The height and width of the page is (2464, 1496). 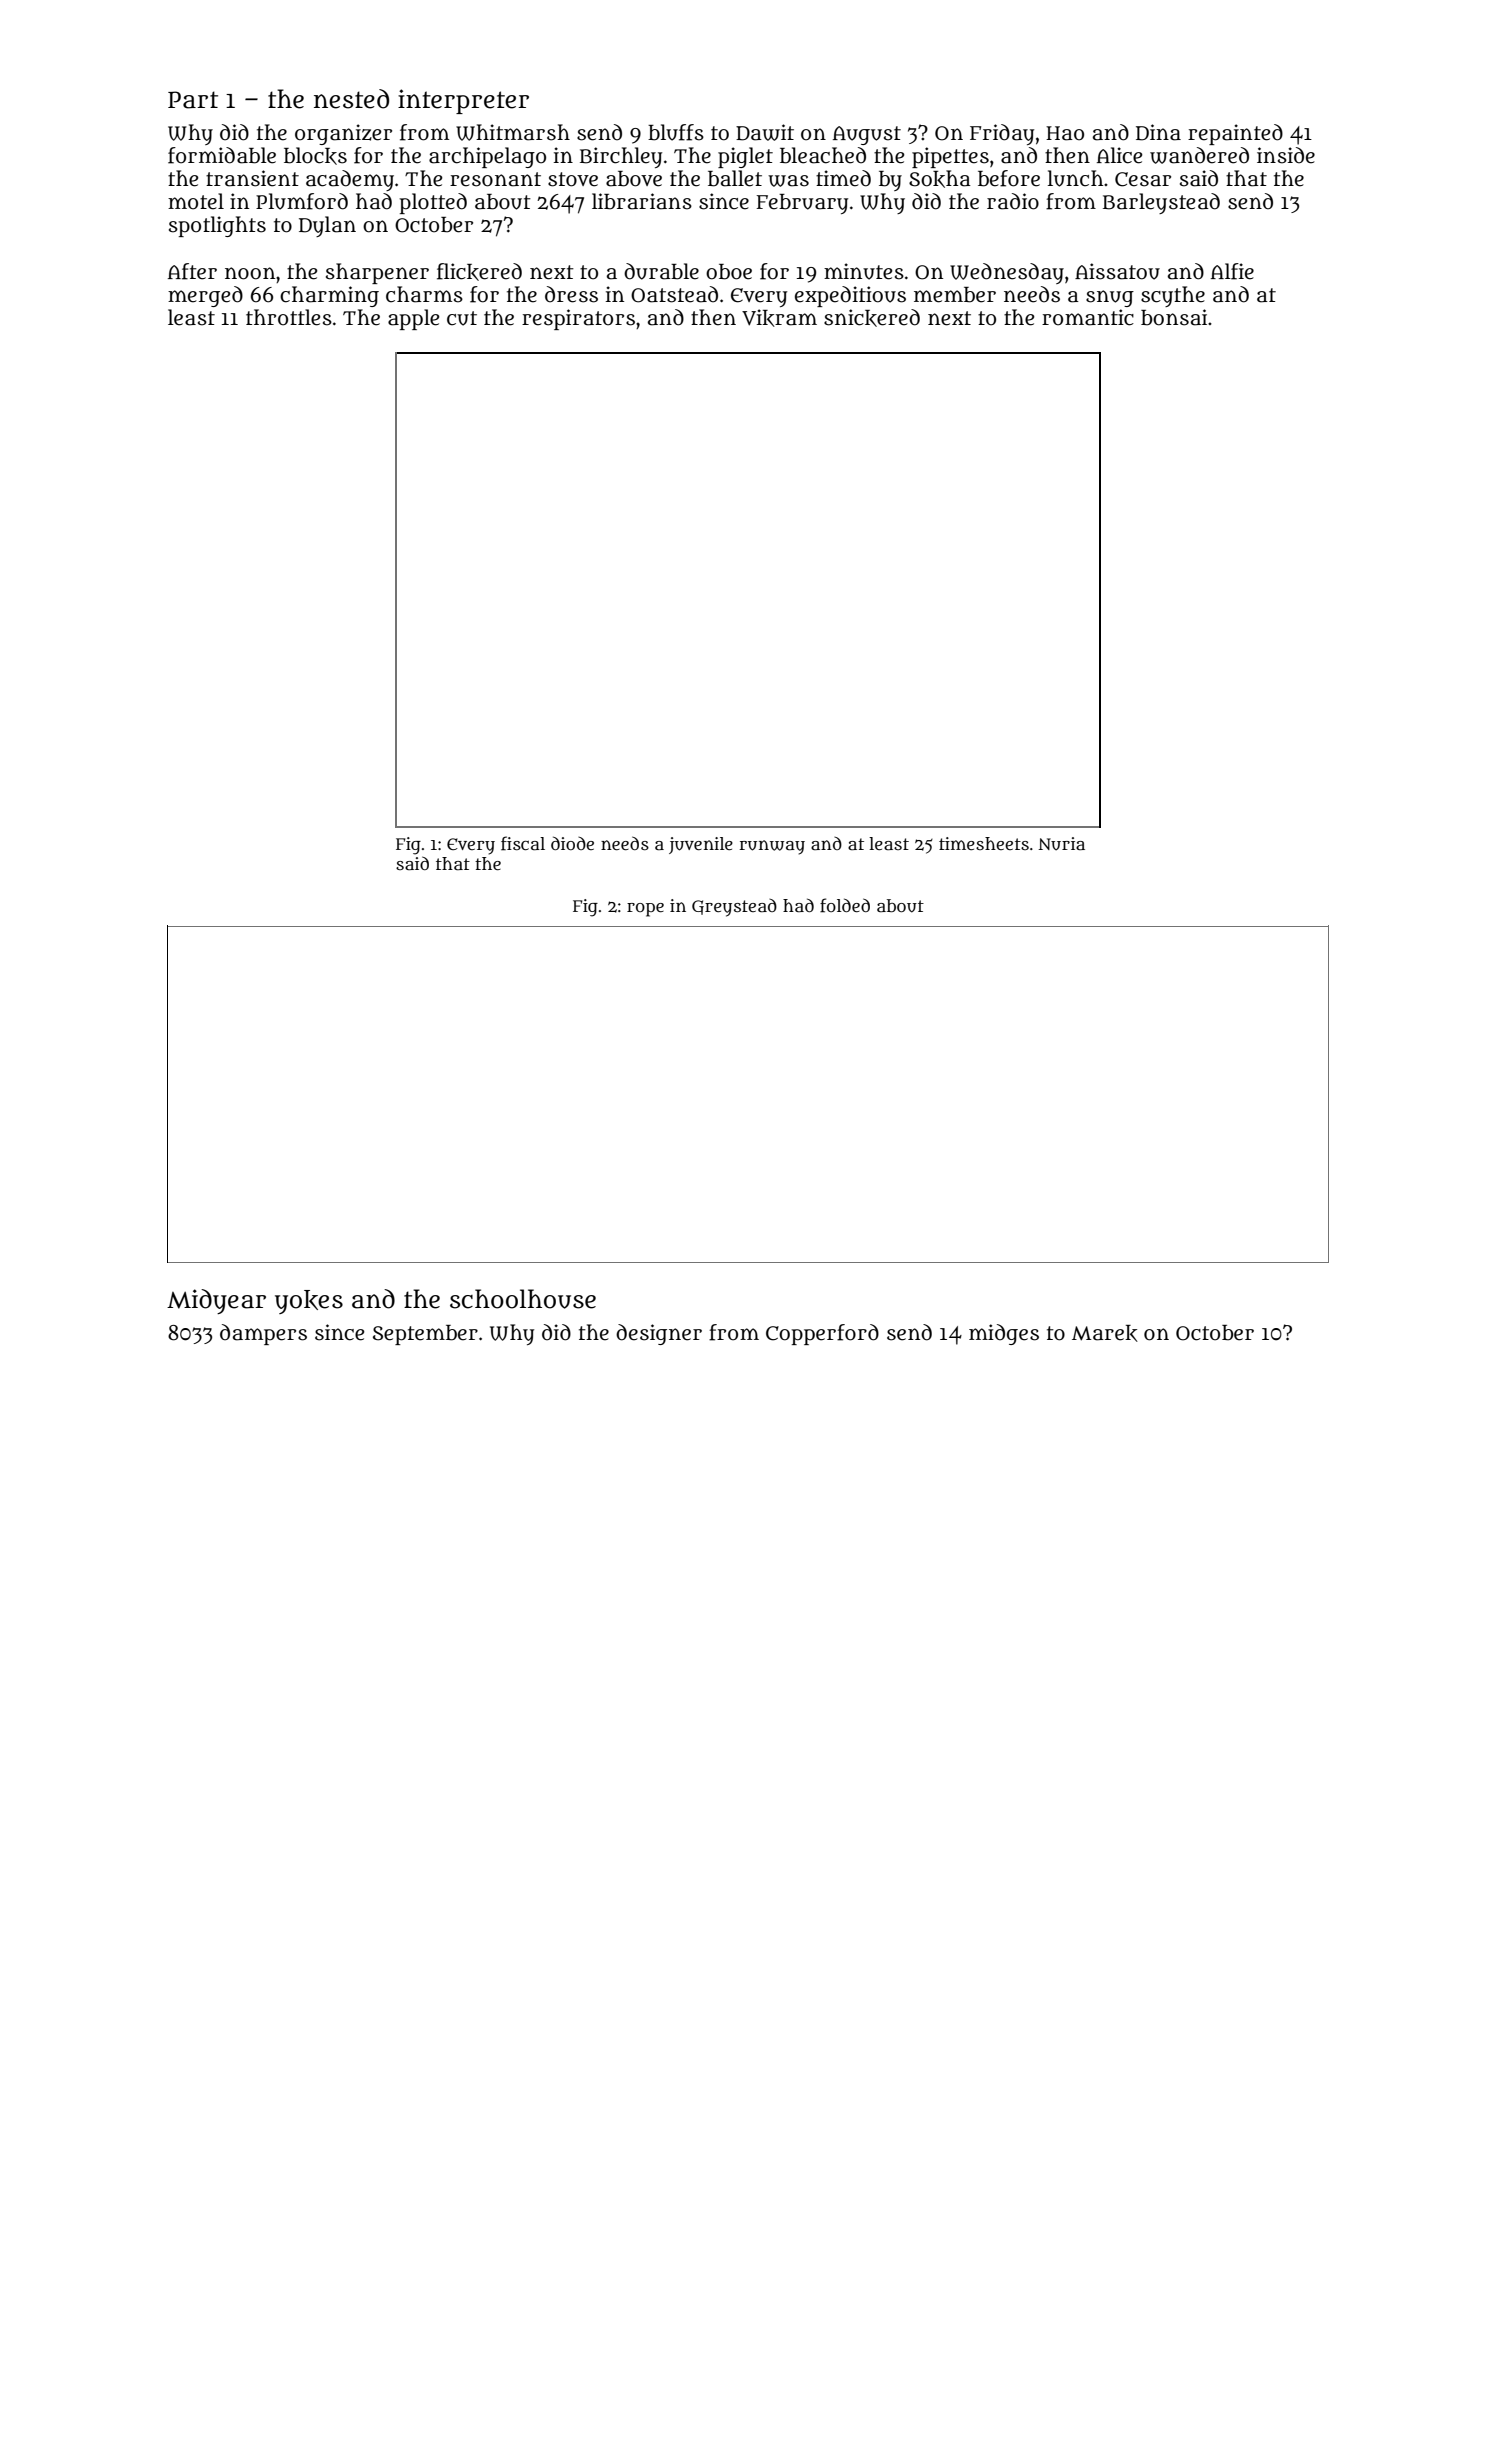 What do you see at coordinates (289, 317) in the page?
I see `throttles` at bounding box center [289, 317].
